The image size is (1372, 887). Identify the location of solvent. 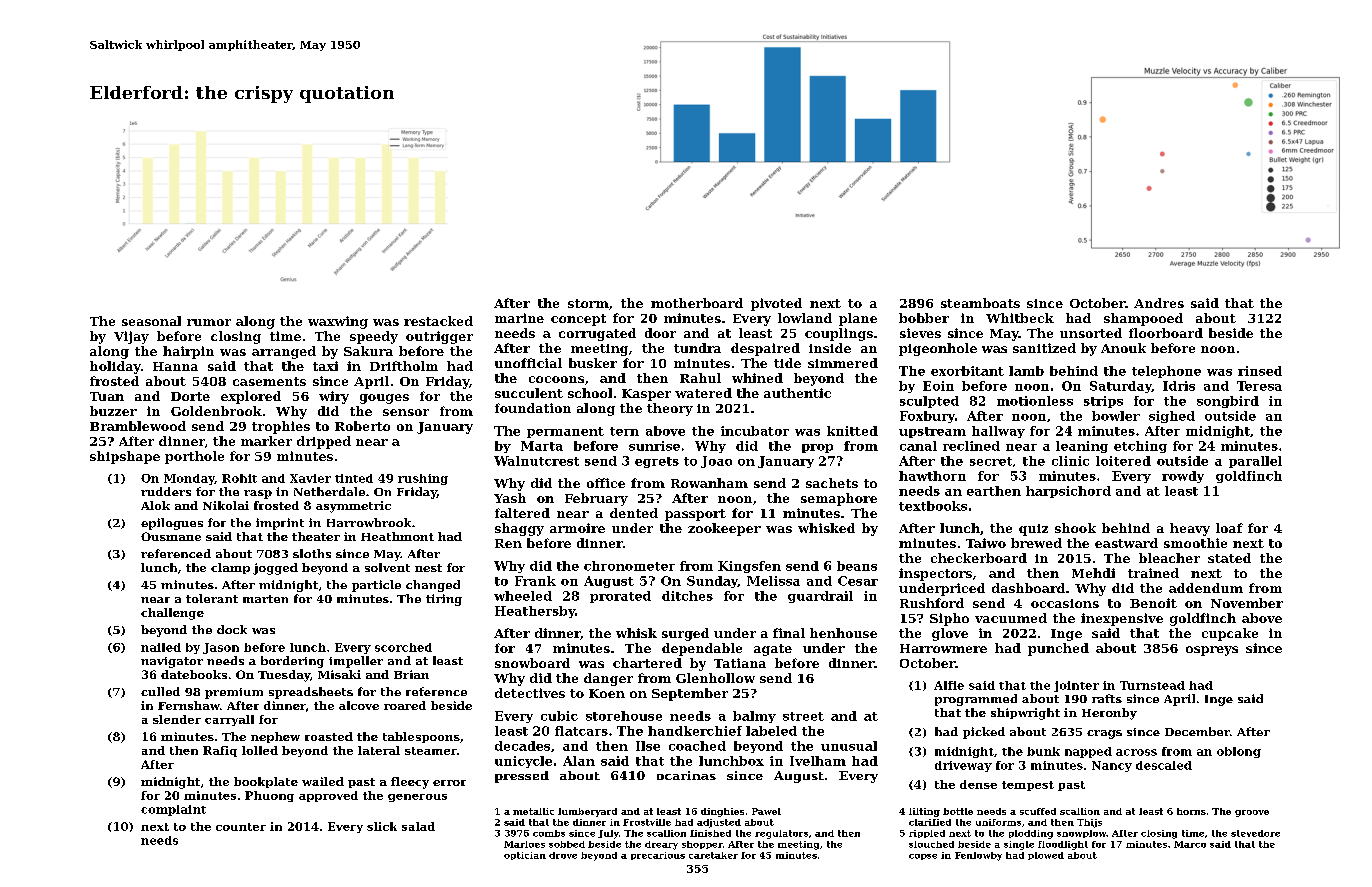
(387, 567).
